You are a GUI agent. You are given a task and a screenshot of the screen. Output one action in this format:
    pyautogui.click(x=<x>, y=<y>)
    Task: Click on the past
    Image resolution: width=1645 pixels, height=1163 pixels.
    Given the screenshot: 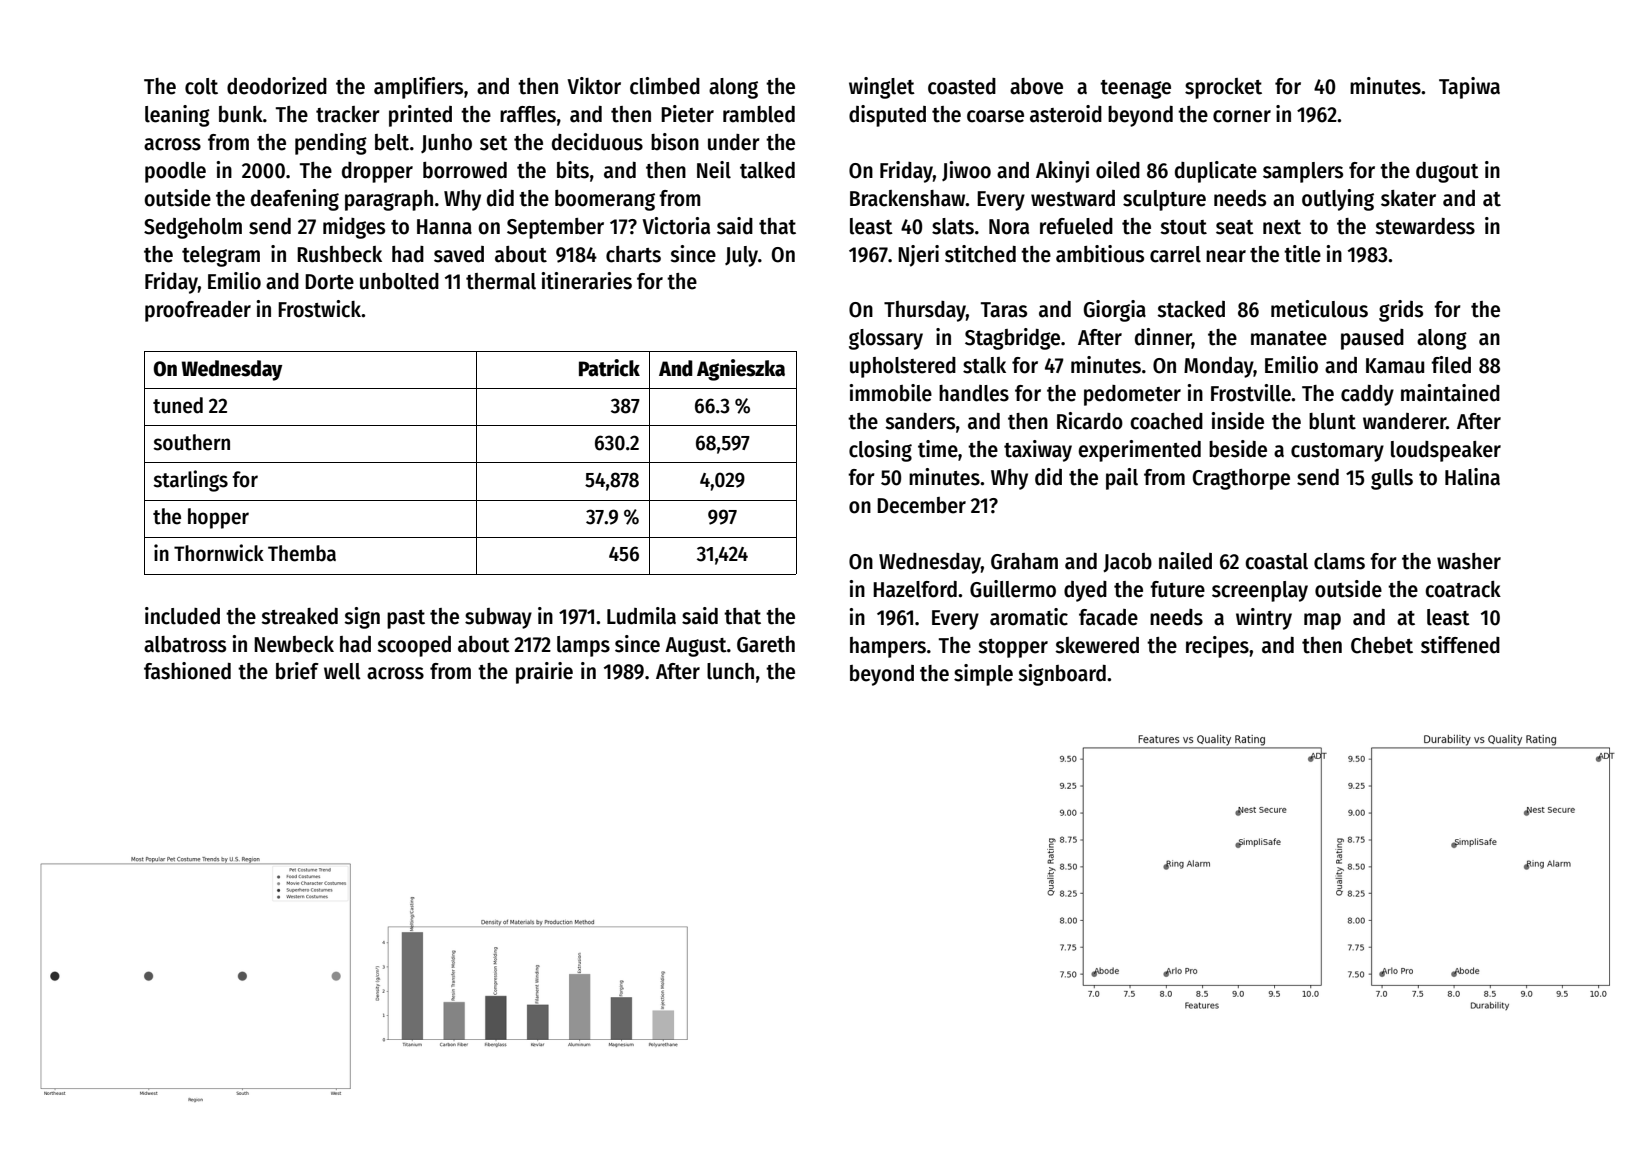 What is the action you would take?
    pyautogui.click(x=406, y=619)
